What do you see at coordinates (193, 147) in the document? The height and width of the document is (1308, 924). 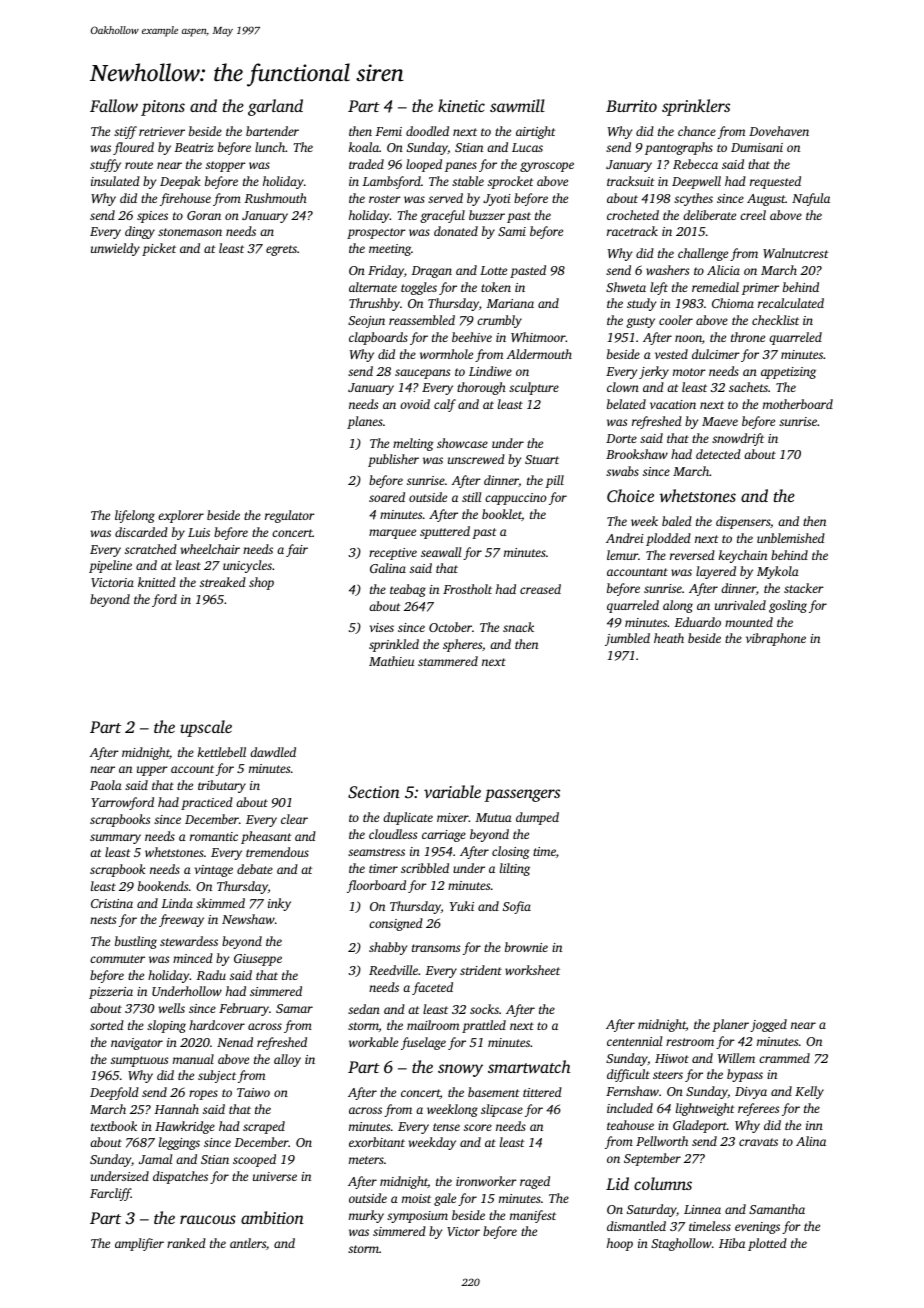 I see `Beatriz` at bounding box center [193, 147].
